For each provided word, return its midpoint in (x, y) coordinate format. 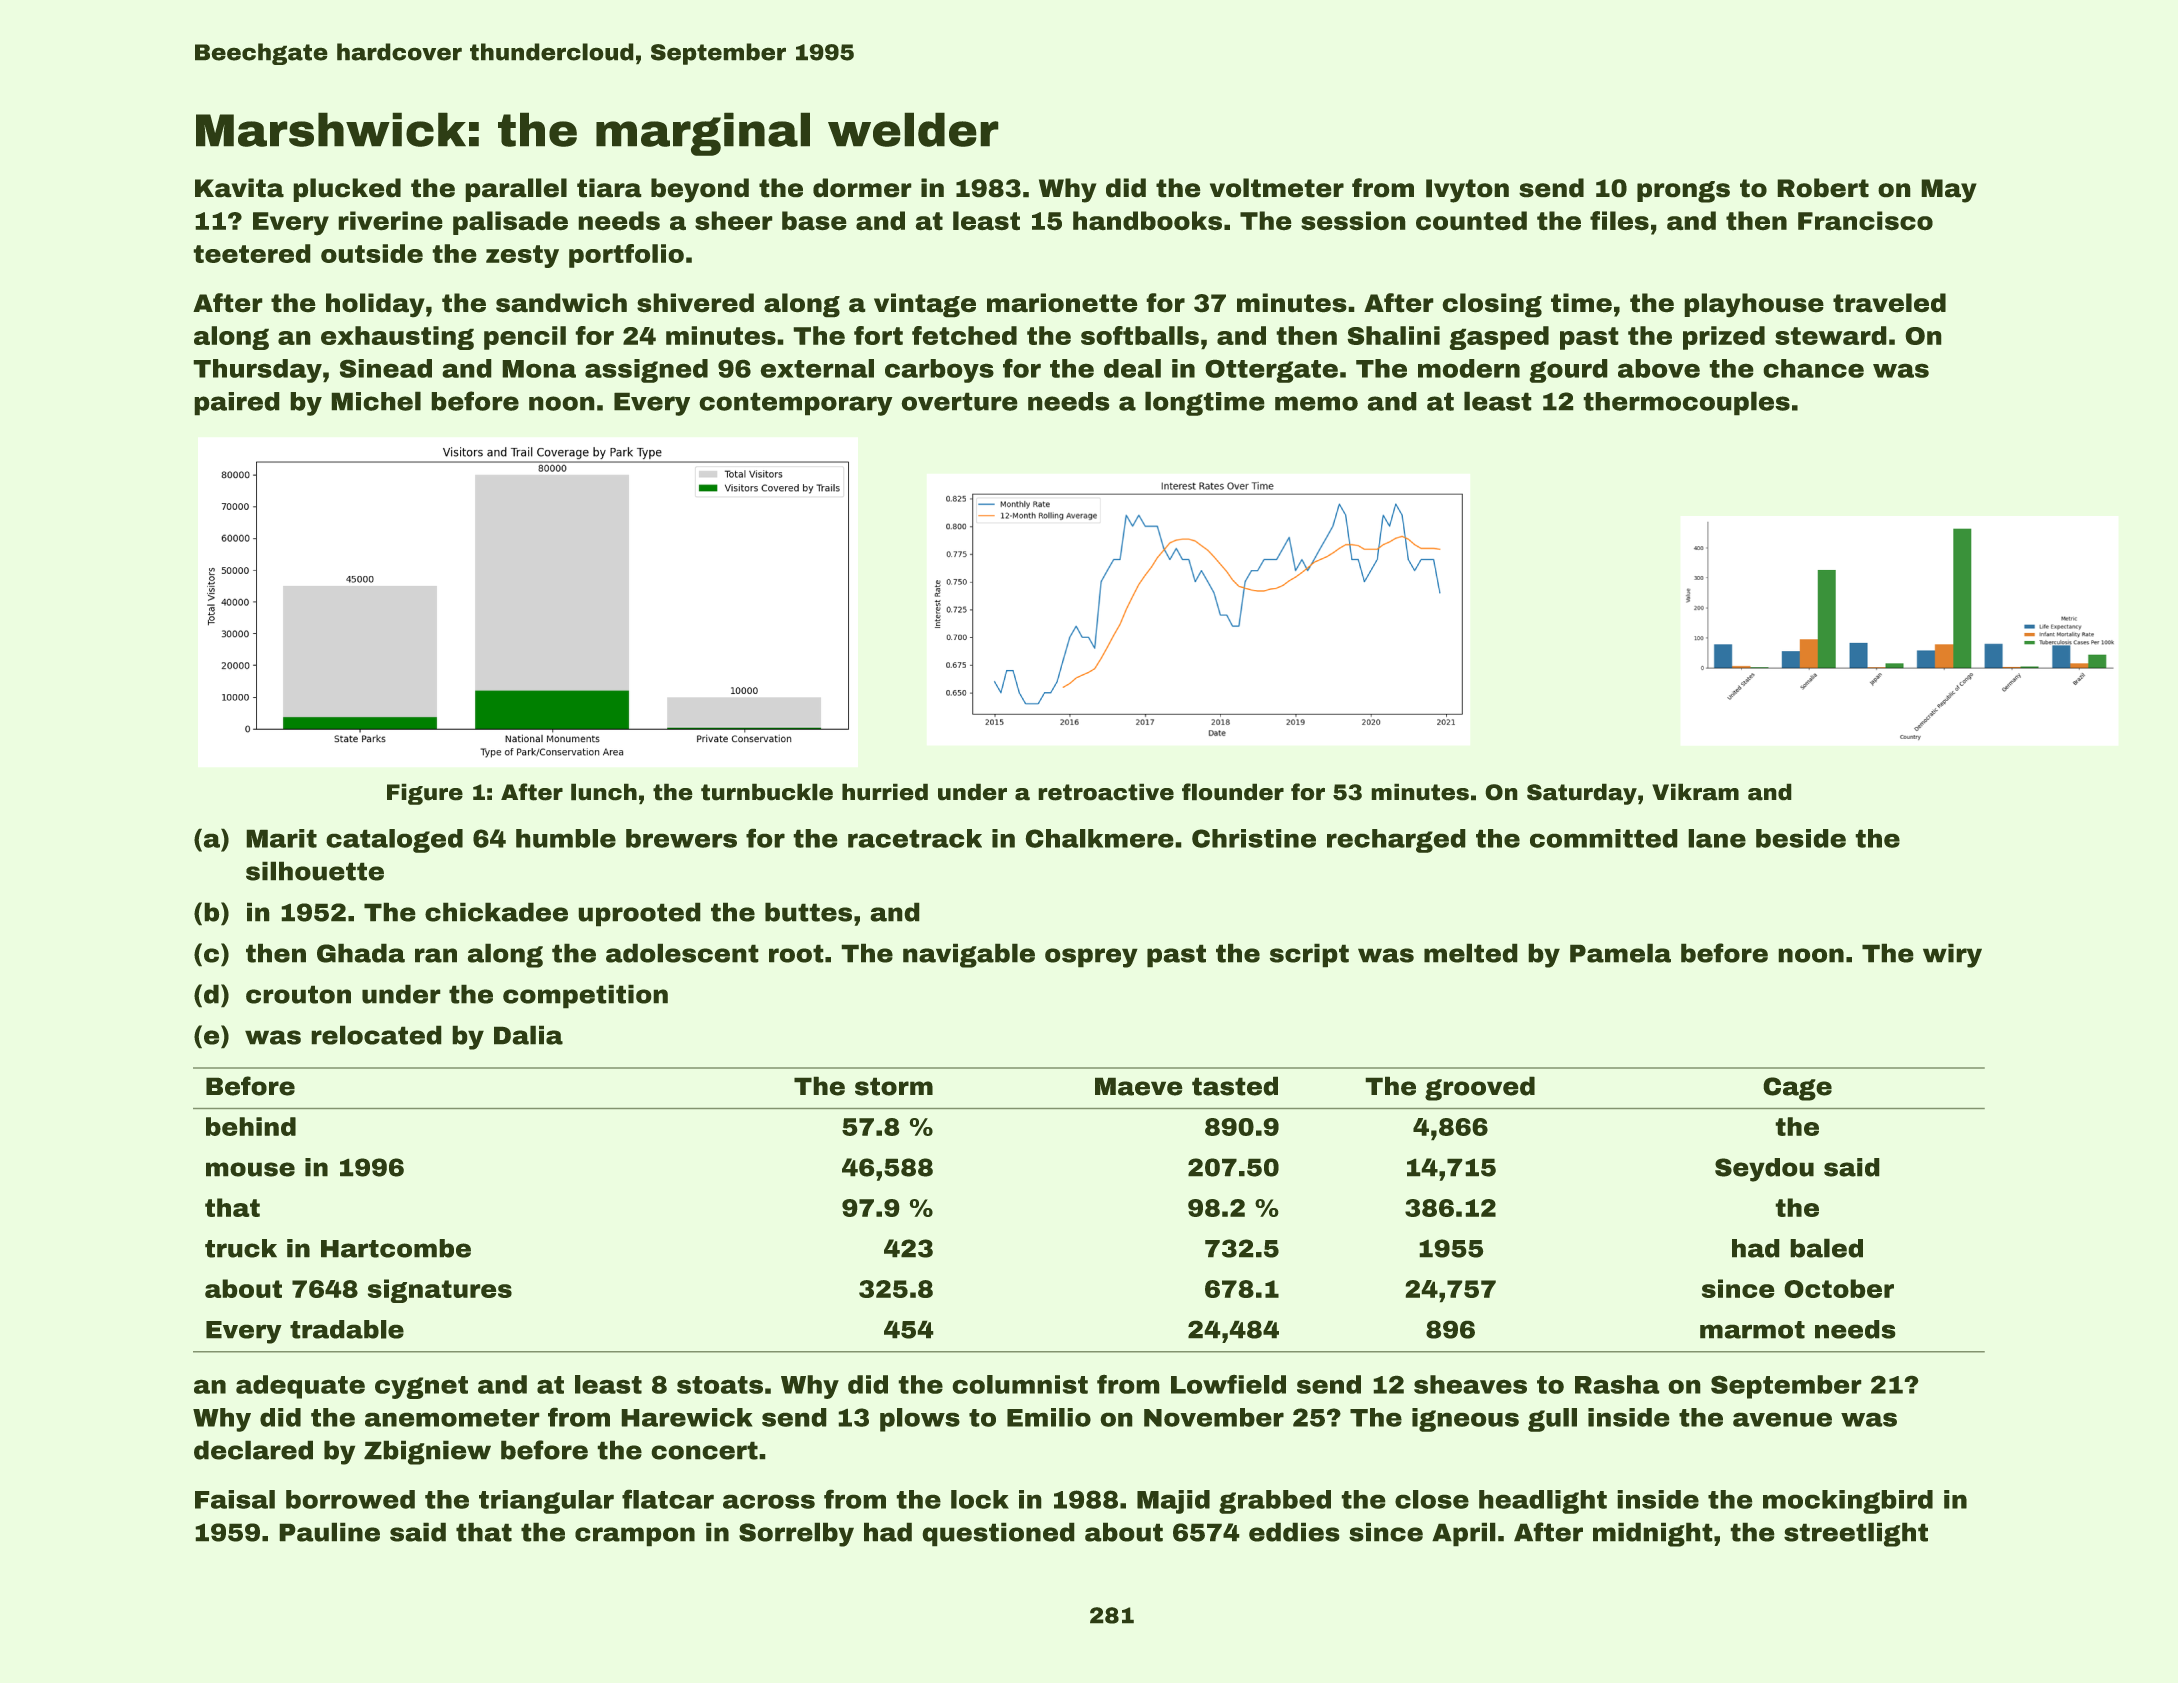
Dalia (528, 1035)
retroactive (1106, 792)
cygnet (421, 1387)
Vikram (1695, 792)
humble (566, 838)
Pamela (1620, 953)
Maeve (1139, 1086)
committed (1604, 838)
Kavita (239, 188)
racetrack (915, 838)
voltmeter (1277, 188)
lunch (604, 792)
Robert (1823, 188)
